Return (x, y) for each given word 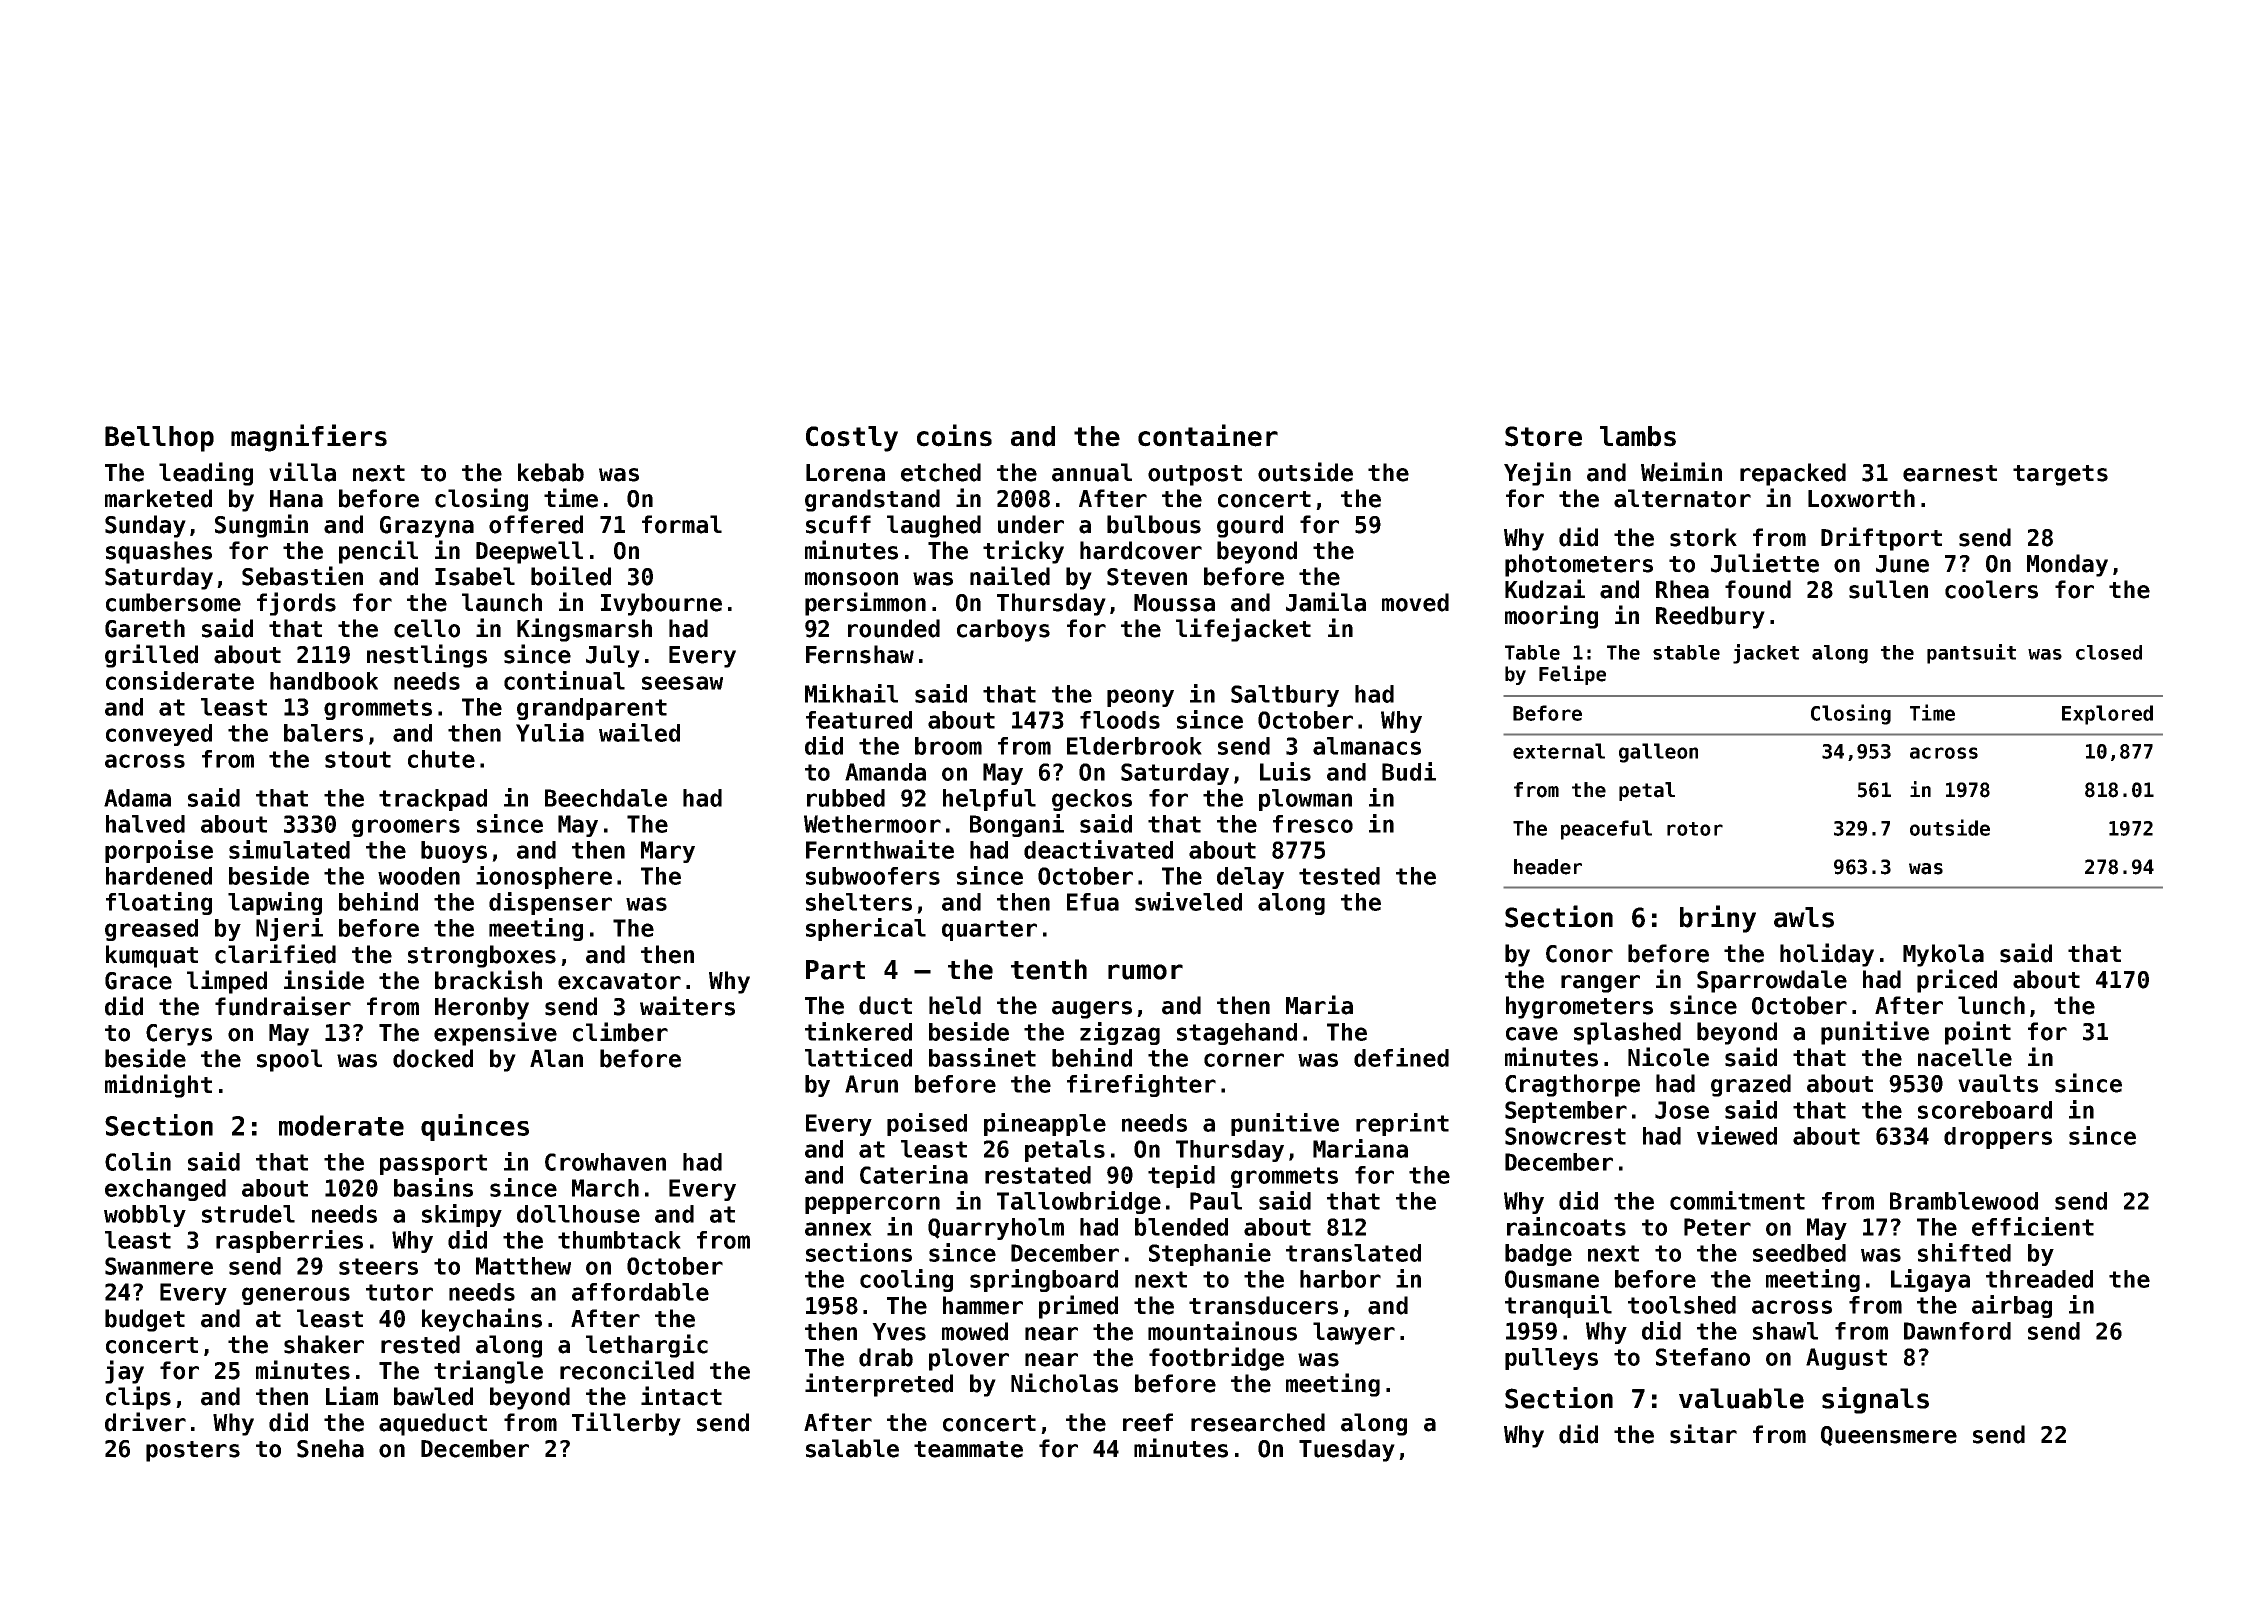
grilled (151, 656)
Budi (1409, 771)
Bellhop (159, 439)
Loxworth (1861, 498)
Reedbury (1710, 617)
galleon (1658, 753)
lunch (1991, 1005)
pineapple (1045, 1124)
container (1208, 435)
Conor (1579, 954)
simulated (289, 849)
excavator (619, 981)
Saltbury (1285, 696)
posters (193, 1451)
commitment (1737, 1200)
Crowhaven (605, 1162)
